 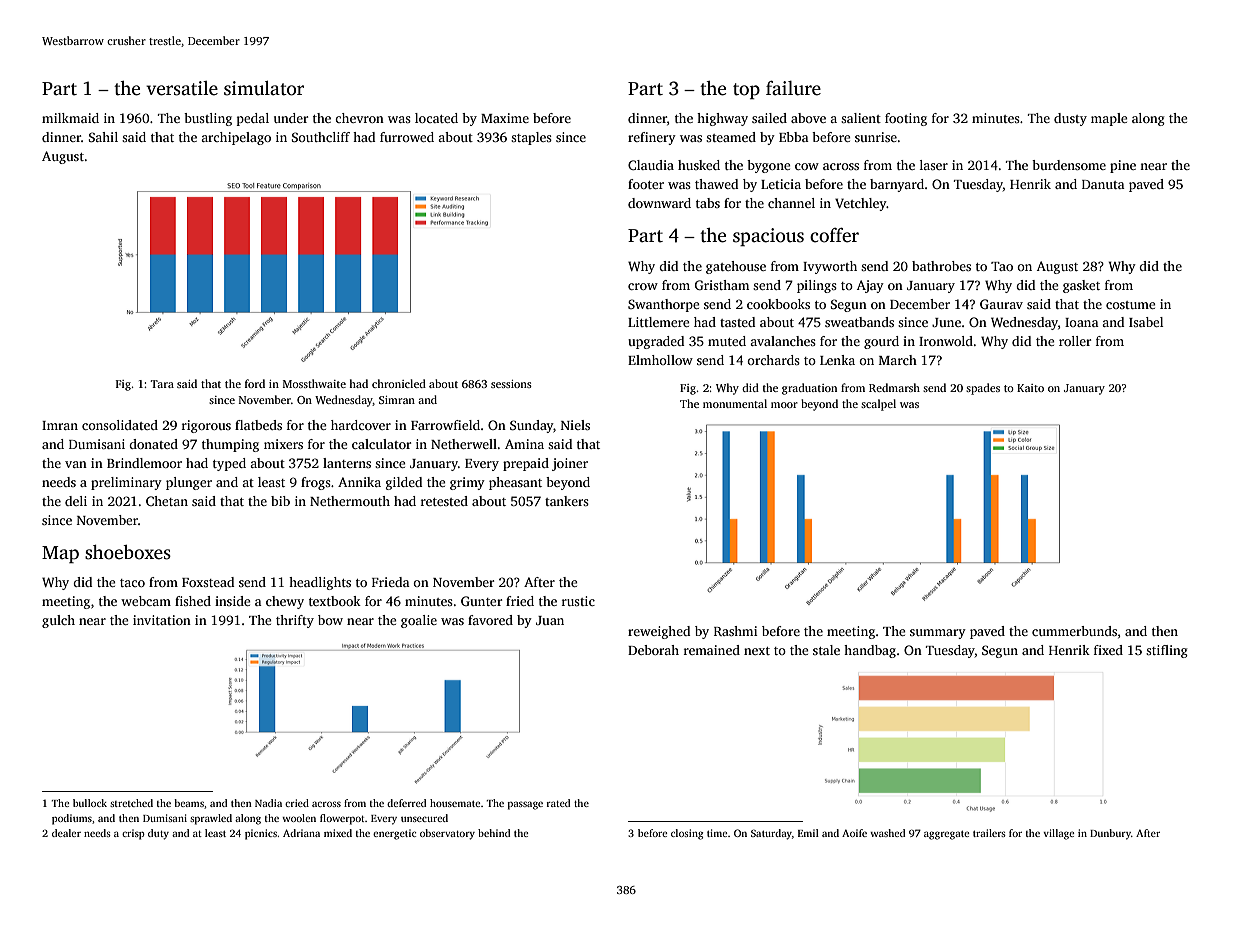 I want to click on footing, so click(x=906, y=119).
